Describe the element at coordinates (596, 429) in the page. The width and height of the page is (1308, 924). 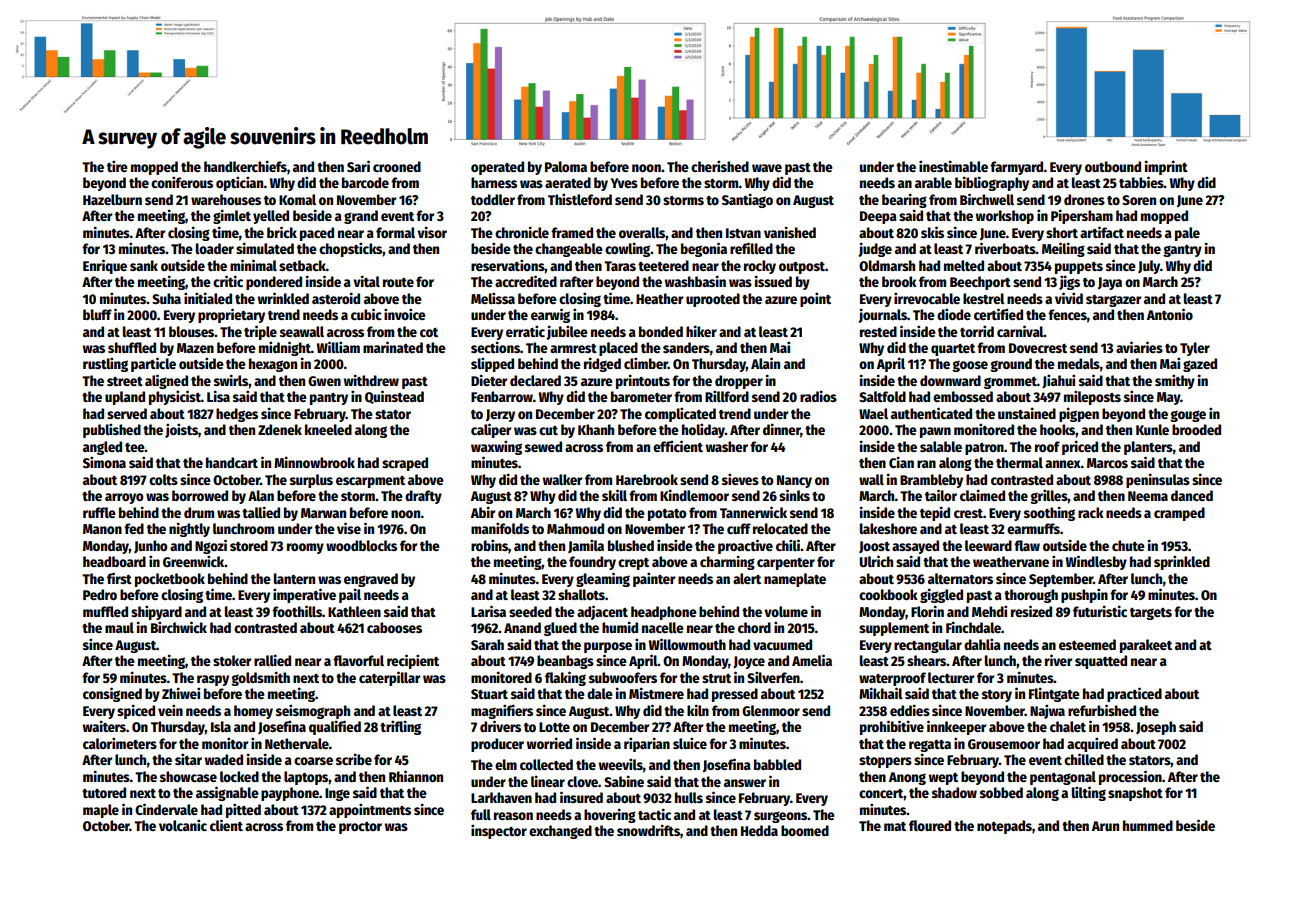
I see `Khanh` at that location.
